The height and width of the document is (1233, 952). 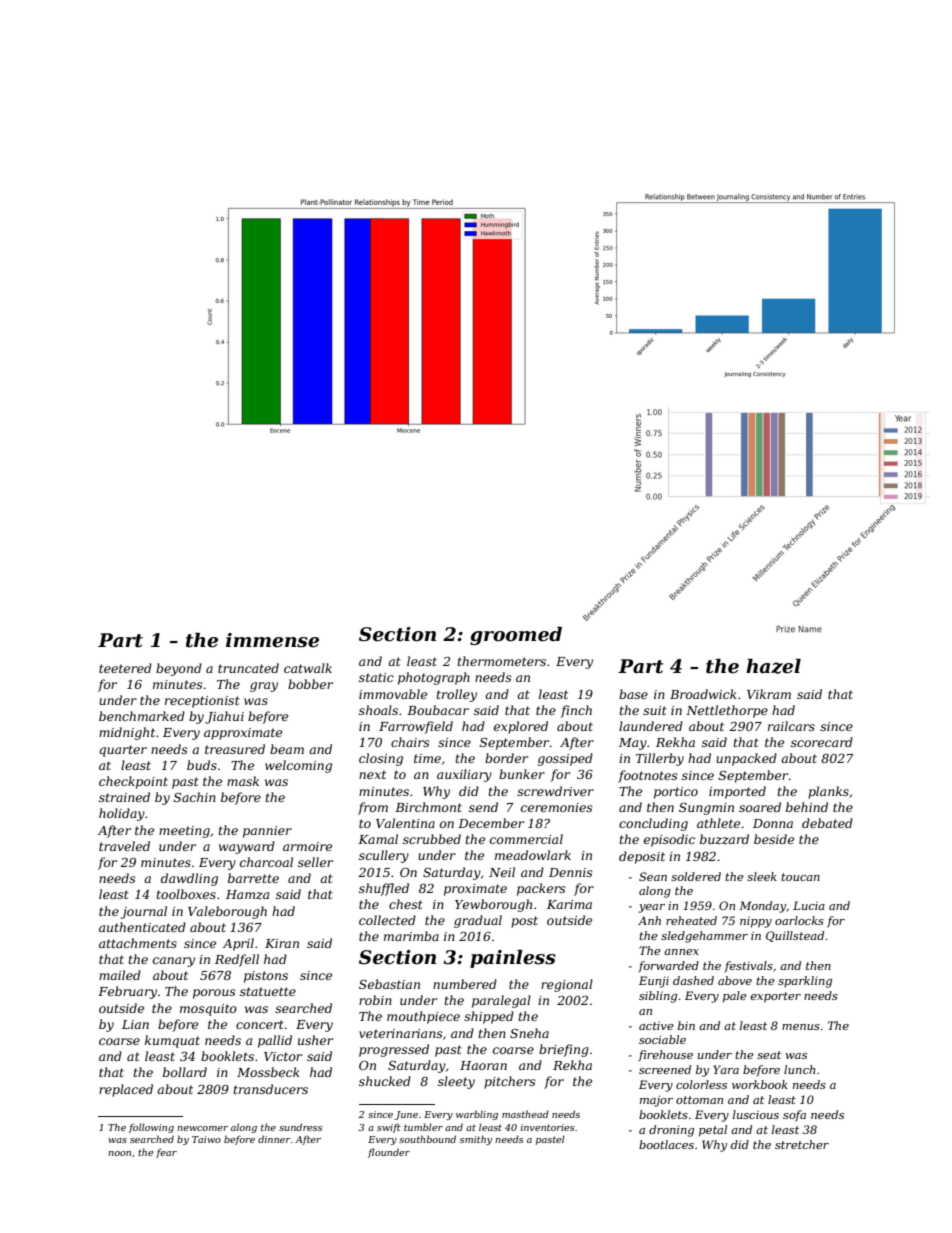 I want to click on hazel, so click(x=773, y=666).
